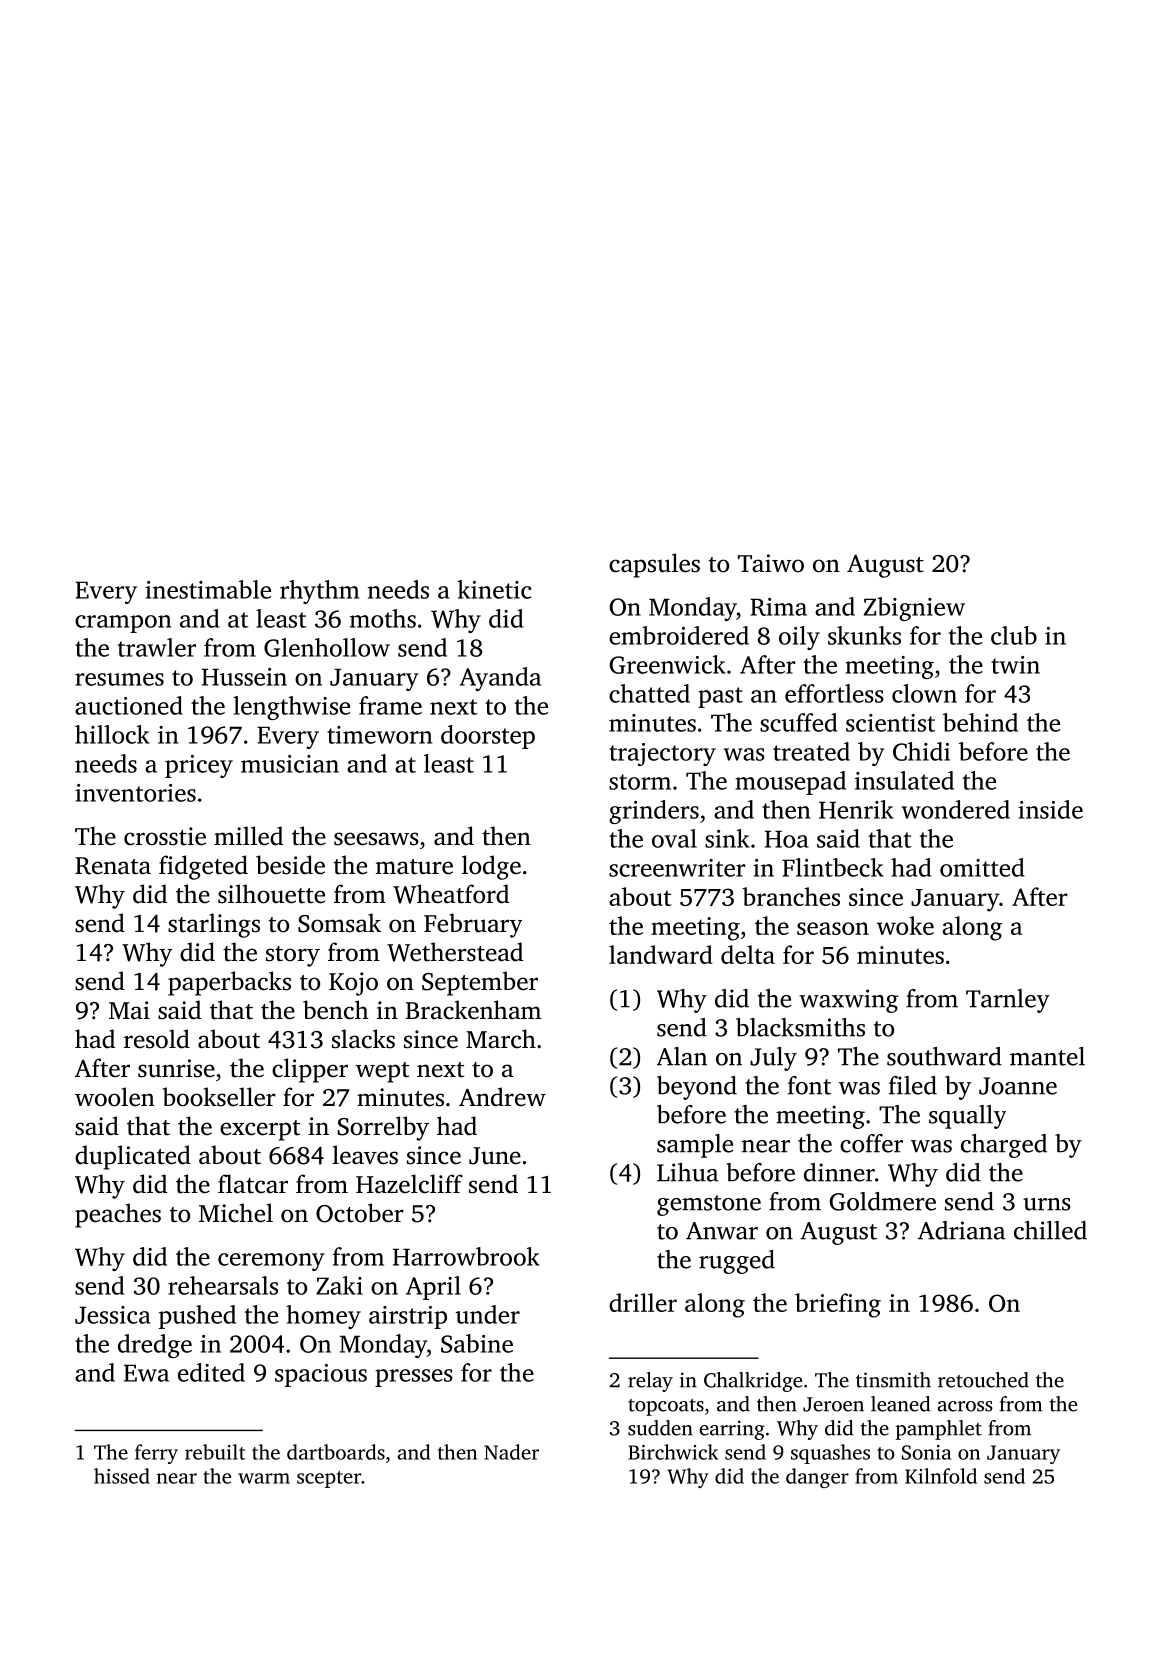 This document has width=1165, height=1654. What do you see at coordinates (771, 563) in the document?
I see `Taiwo` at bounding box center [771, 563].
